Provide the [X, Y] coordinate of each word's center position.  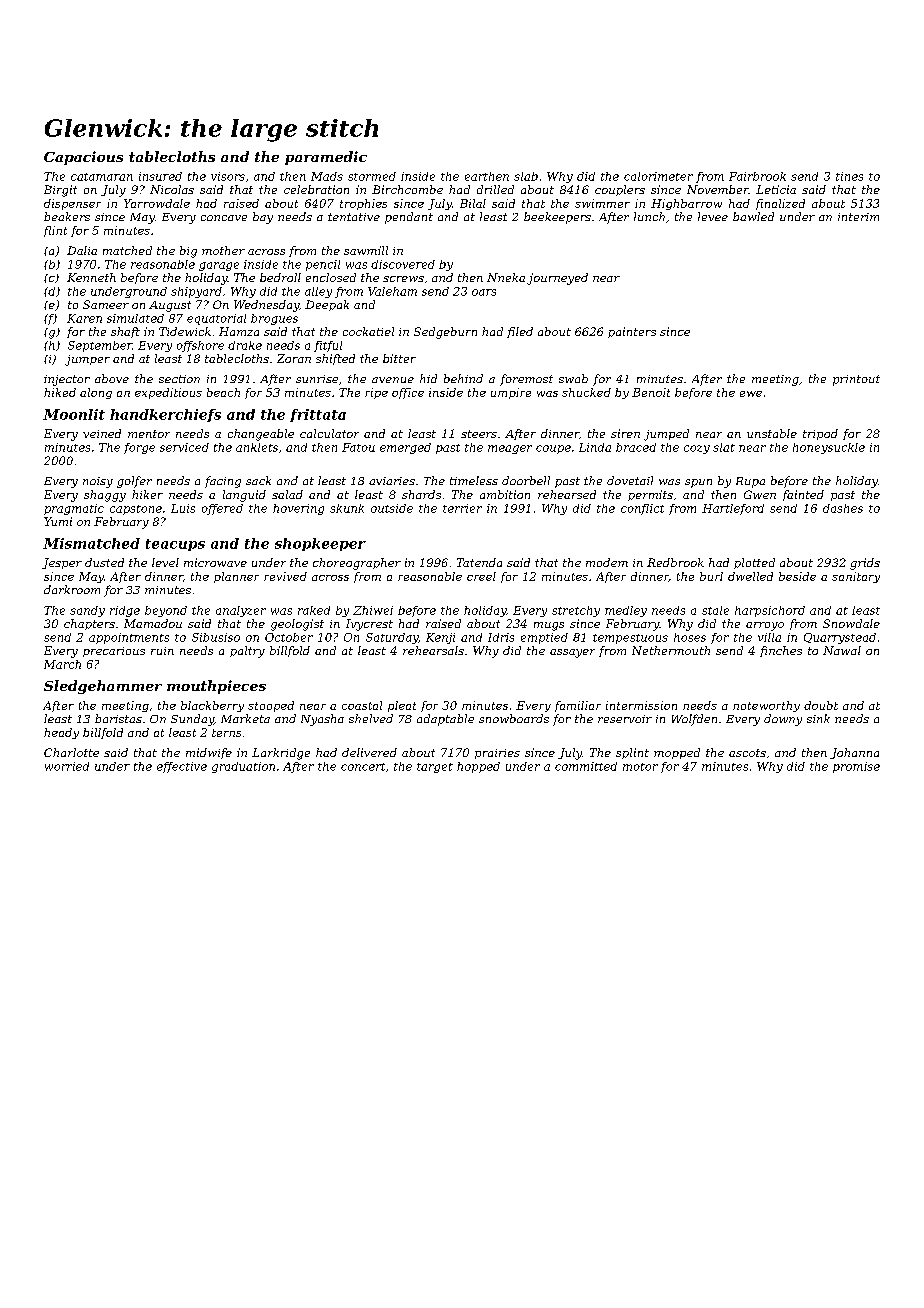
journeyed [557, 279]
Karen [84, 318]
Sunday [192, 720]
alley [318, 292]
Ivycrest [369, 625]
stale [715, 610]
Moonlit [74, 414]
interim [858, 217]
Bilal [473, 203]
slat [724, 447]
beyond [166, 611]
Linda [595, 447]
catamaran [102, 177]
